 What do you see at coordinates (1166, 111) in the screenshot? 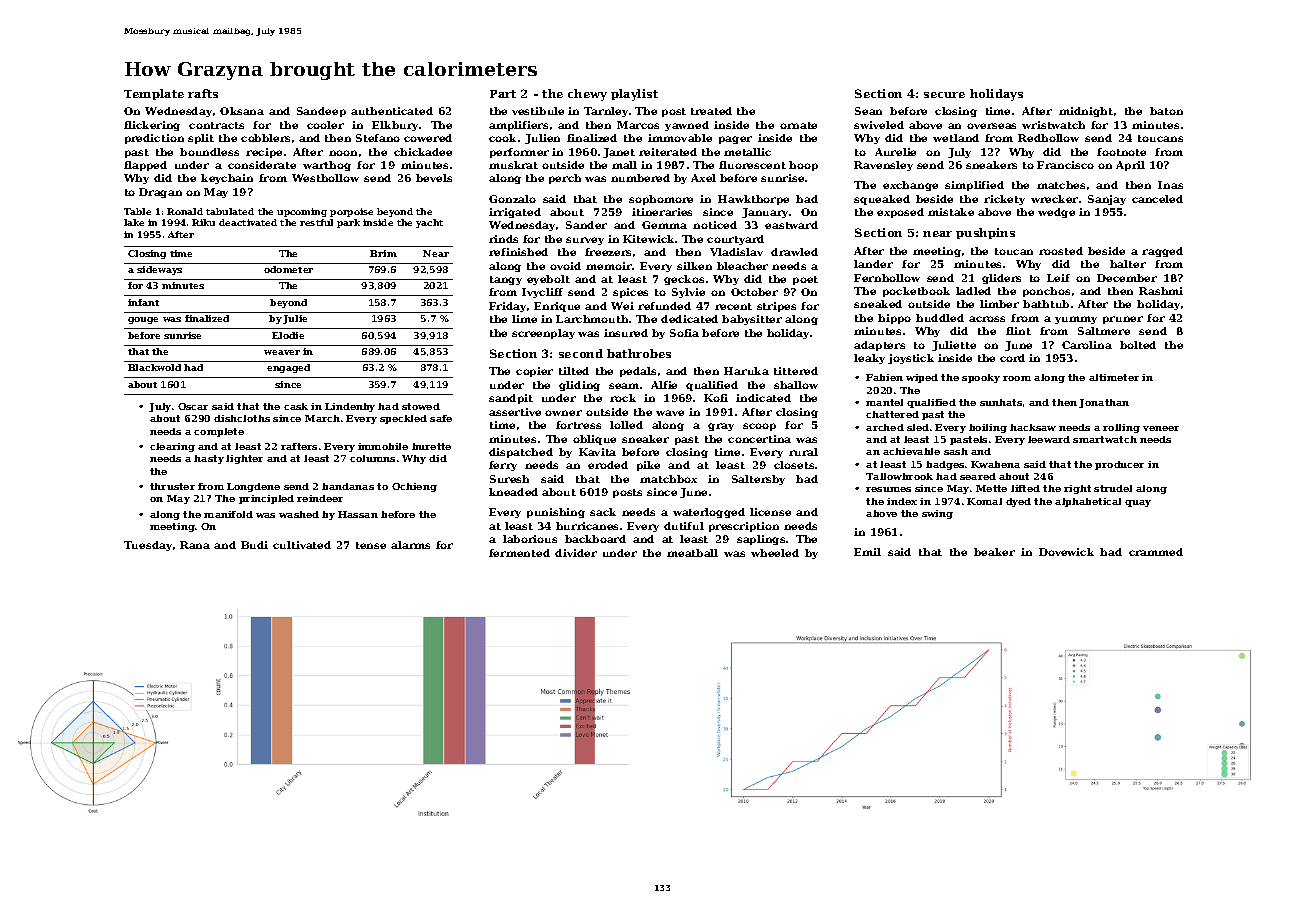
I see `baton` at bounding box center [1166, 111].
